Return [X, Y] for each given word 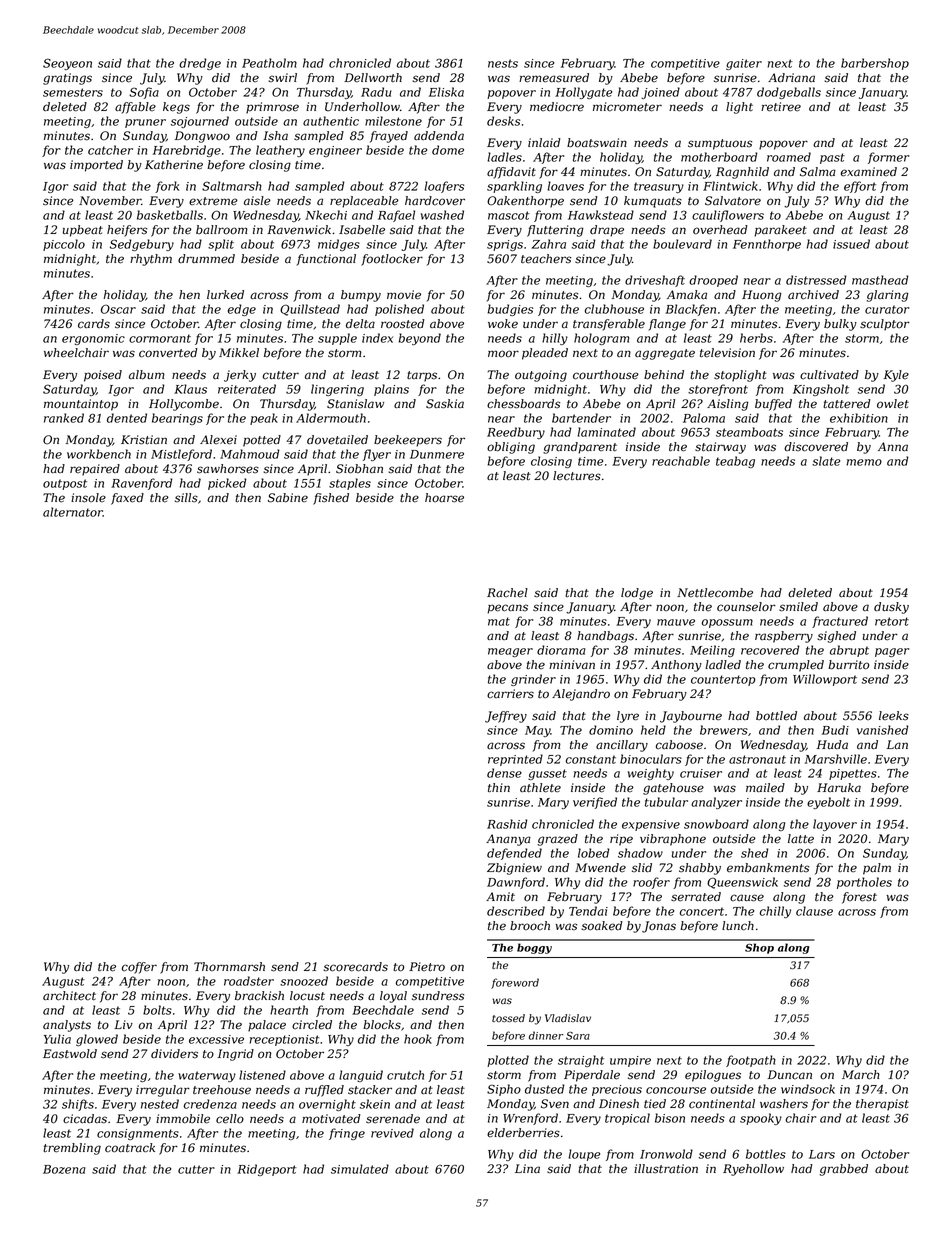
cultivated [829, 375]
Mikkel [239, 352]
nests [503, 63]
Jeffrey [506, 717]
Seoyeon [67, 64]
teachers [546, 259]
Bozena [64, 1169]
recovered [770, 650]
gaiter [744, 64]
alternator [73, 512]
